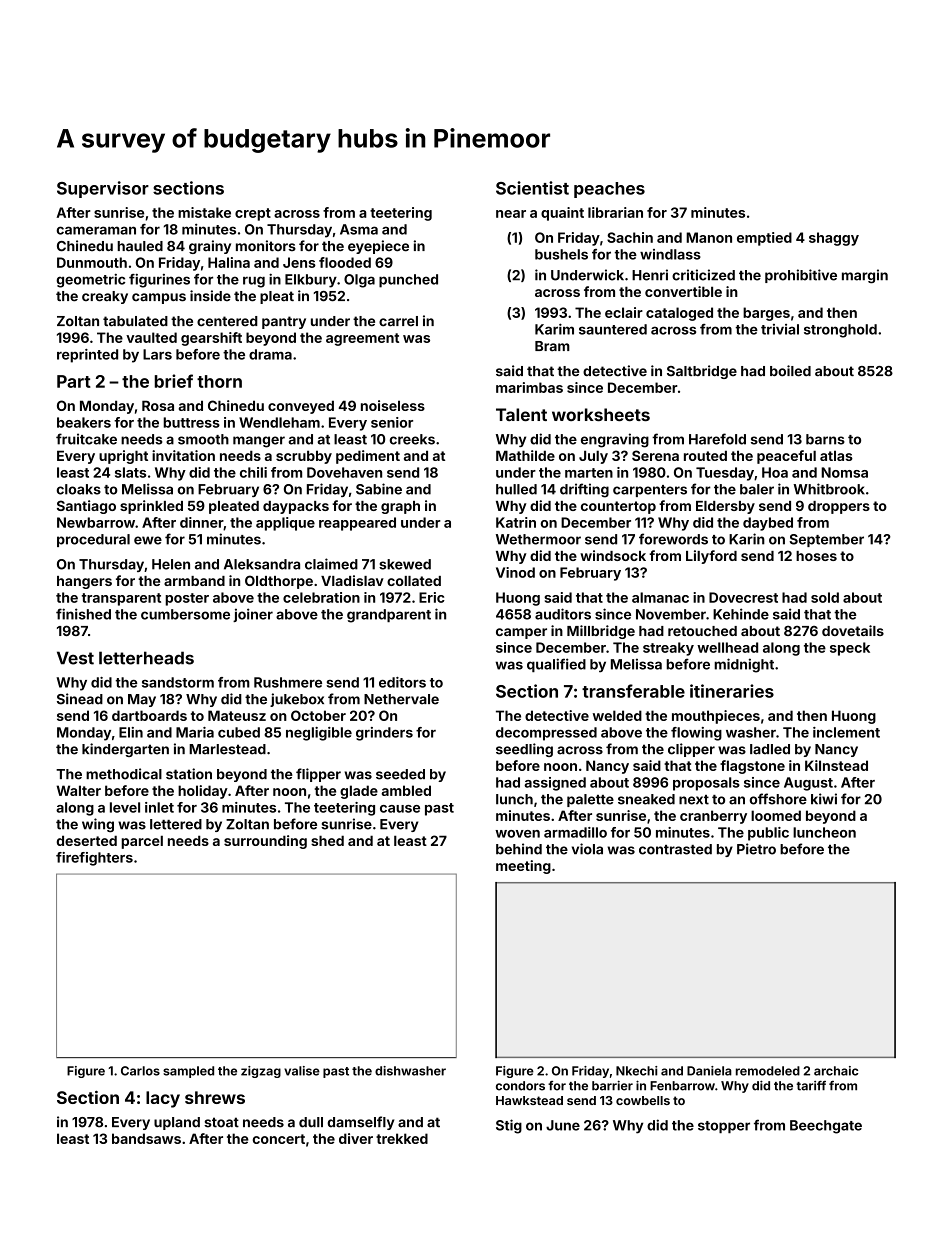 The height and width of the page is (1233, 952). Describe the element at coordinates (146, 1138) in the page. I see `bandsaws` at that location.
